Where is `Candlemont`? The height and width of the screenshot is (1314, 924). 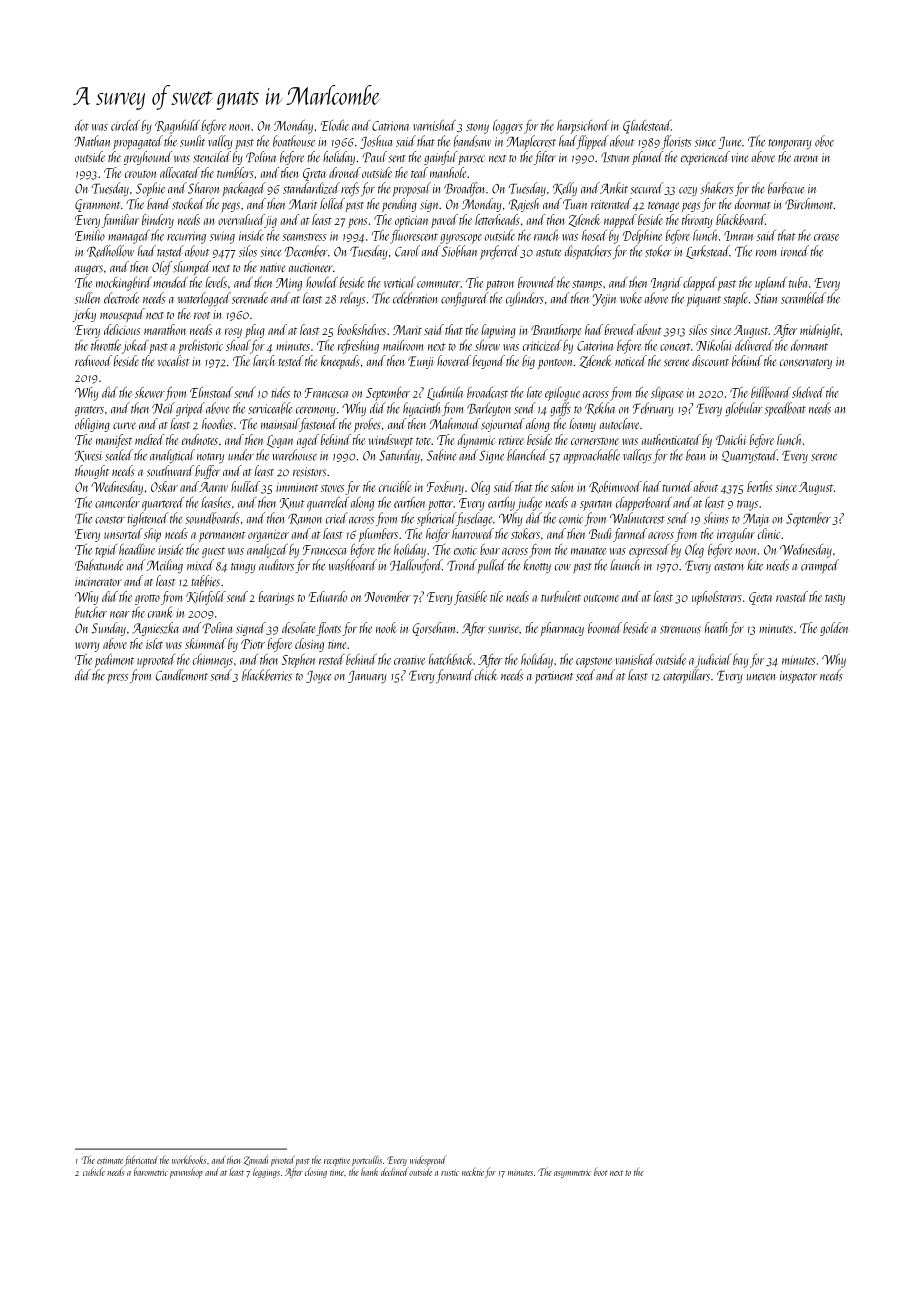
Candlemont is located at coordinates (181, 675).
